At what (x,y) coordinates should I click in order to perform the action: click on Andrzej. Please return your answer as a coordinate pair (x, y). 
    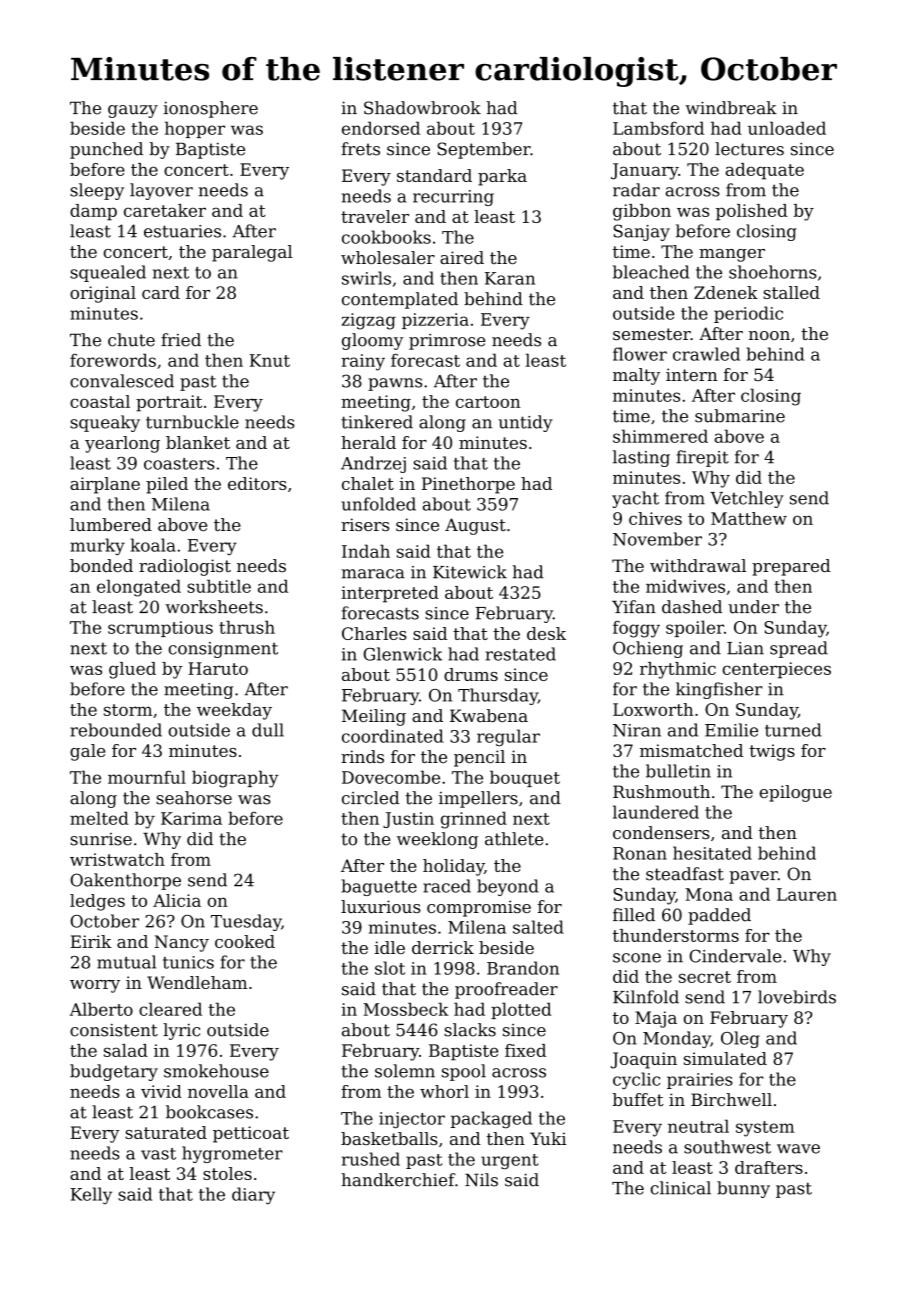
    Looking at the image, I should click on (373, 464).
